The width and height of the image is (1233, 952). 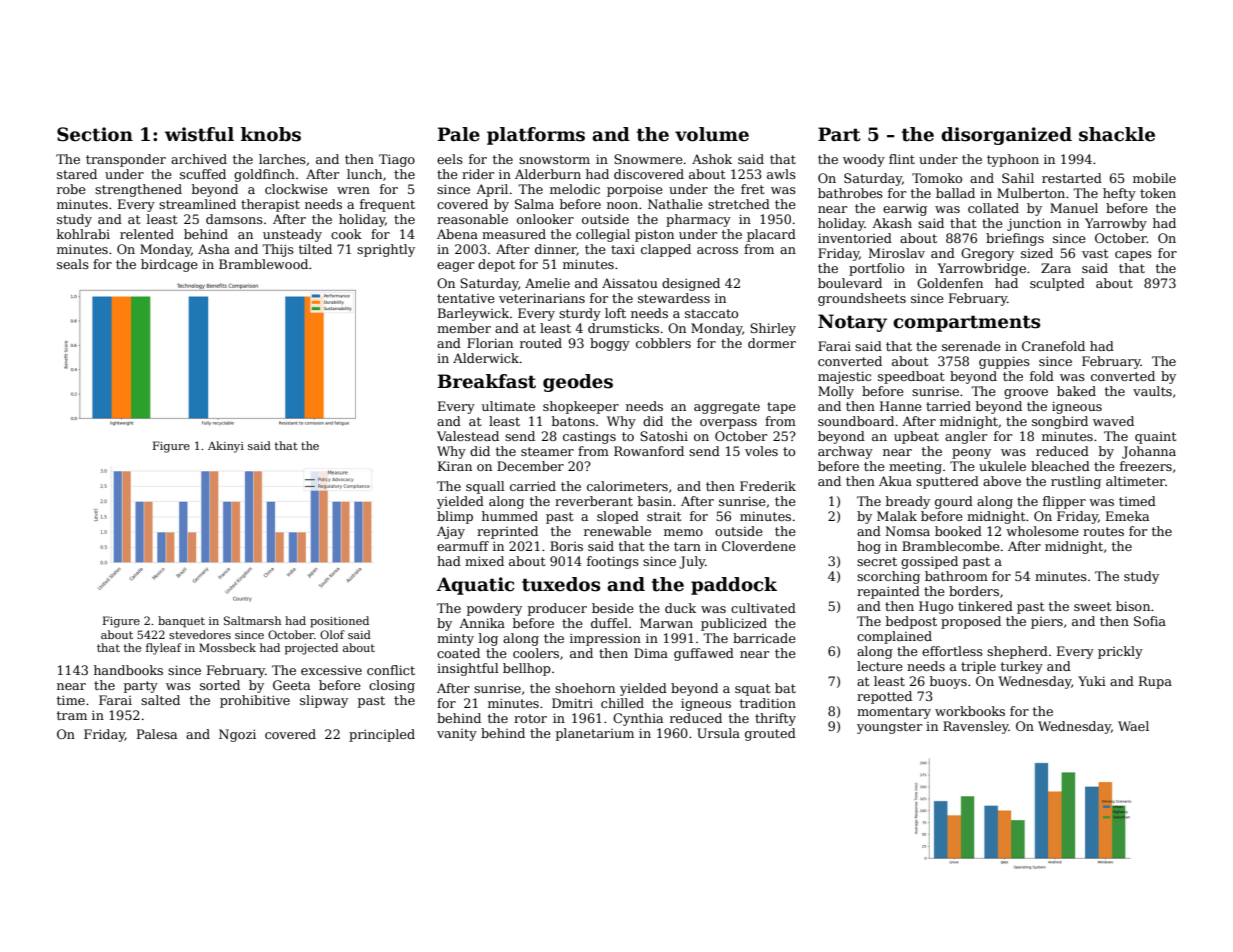 I want to click on Aquatic, so click(x=475, y=586).
